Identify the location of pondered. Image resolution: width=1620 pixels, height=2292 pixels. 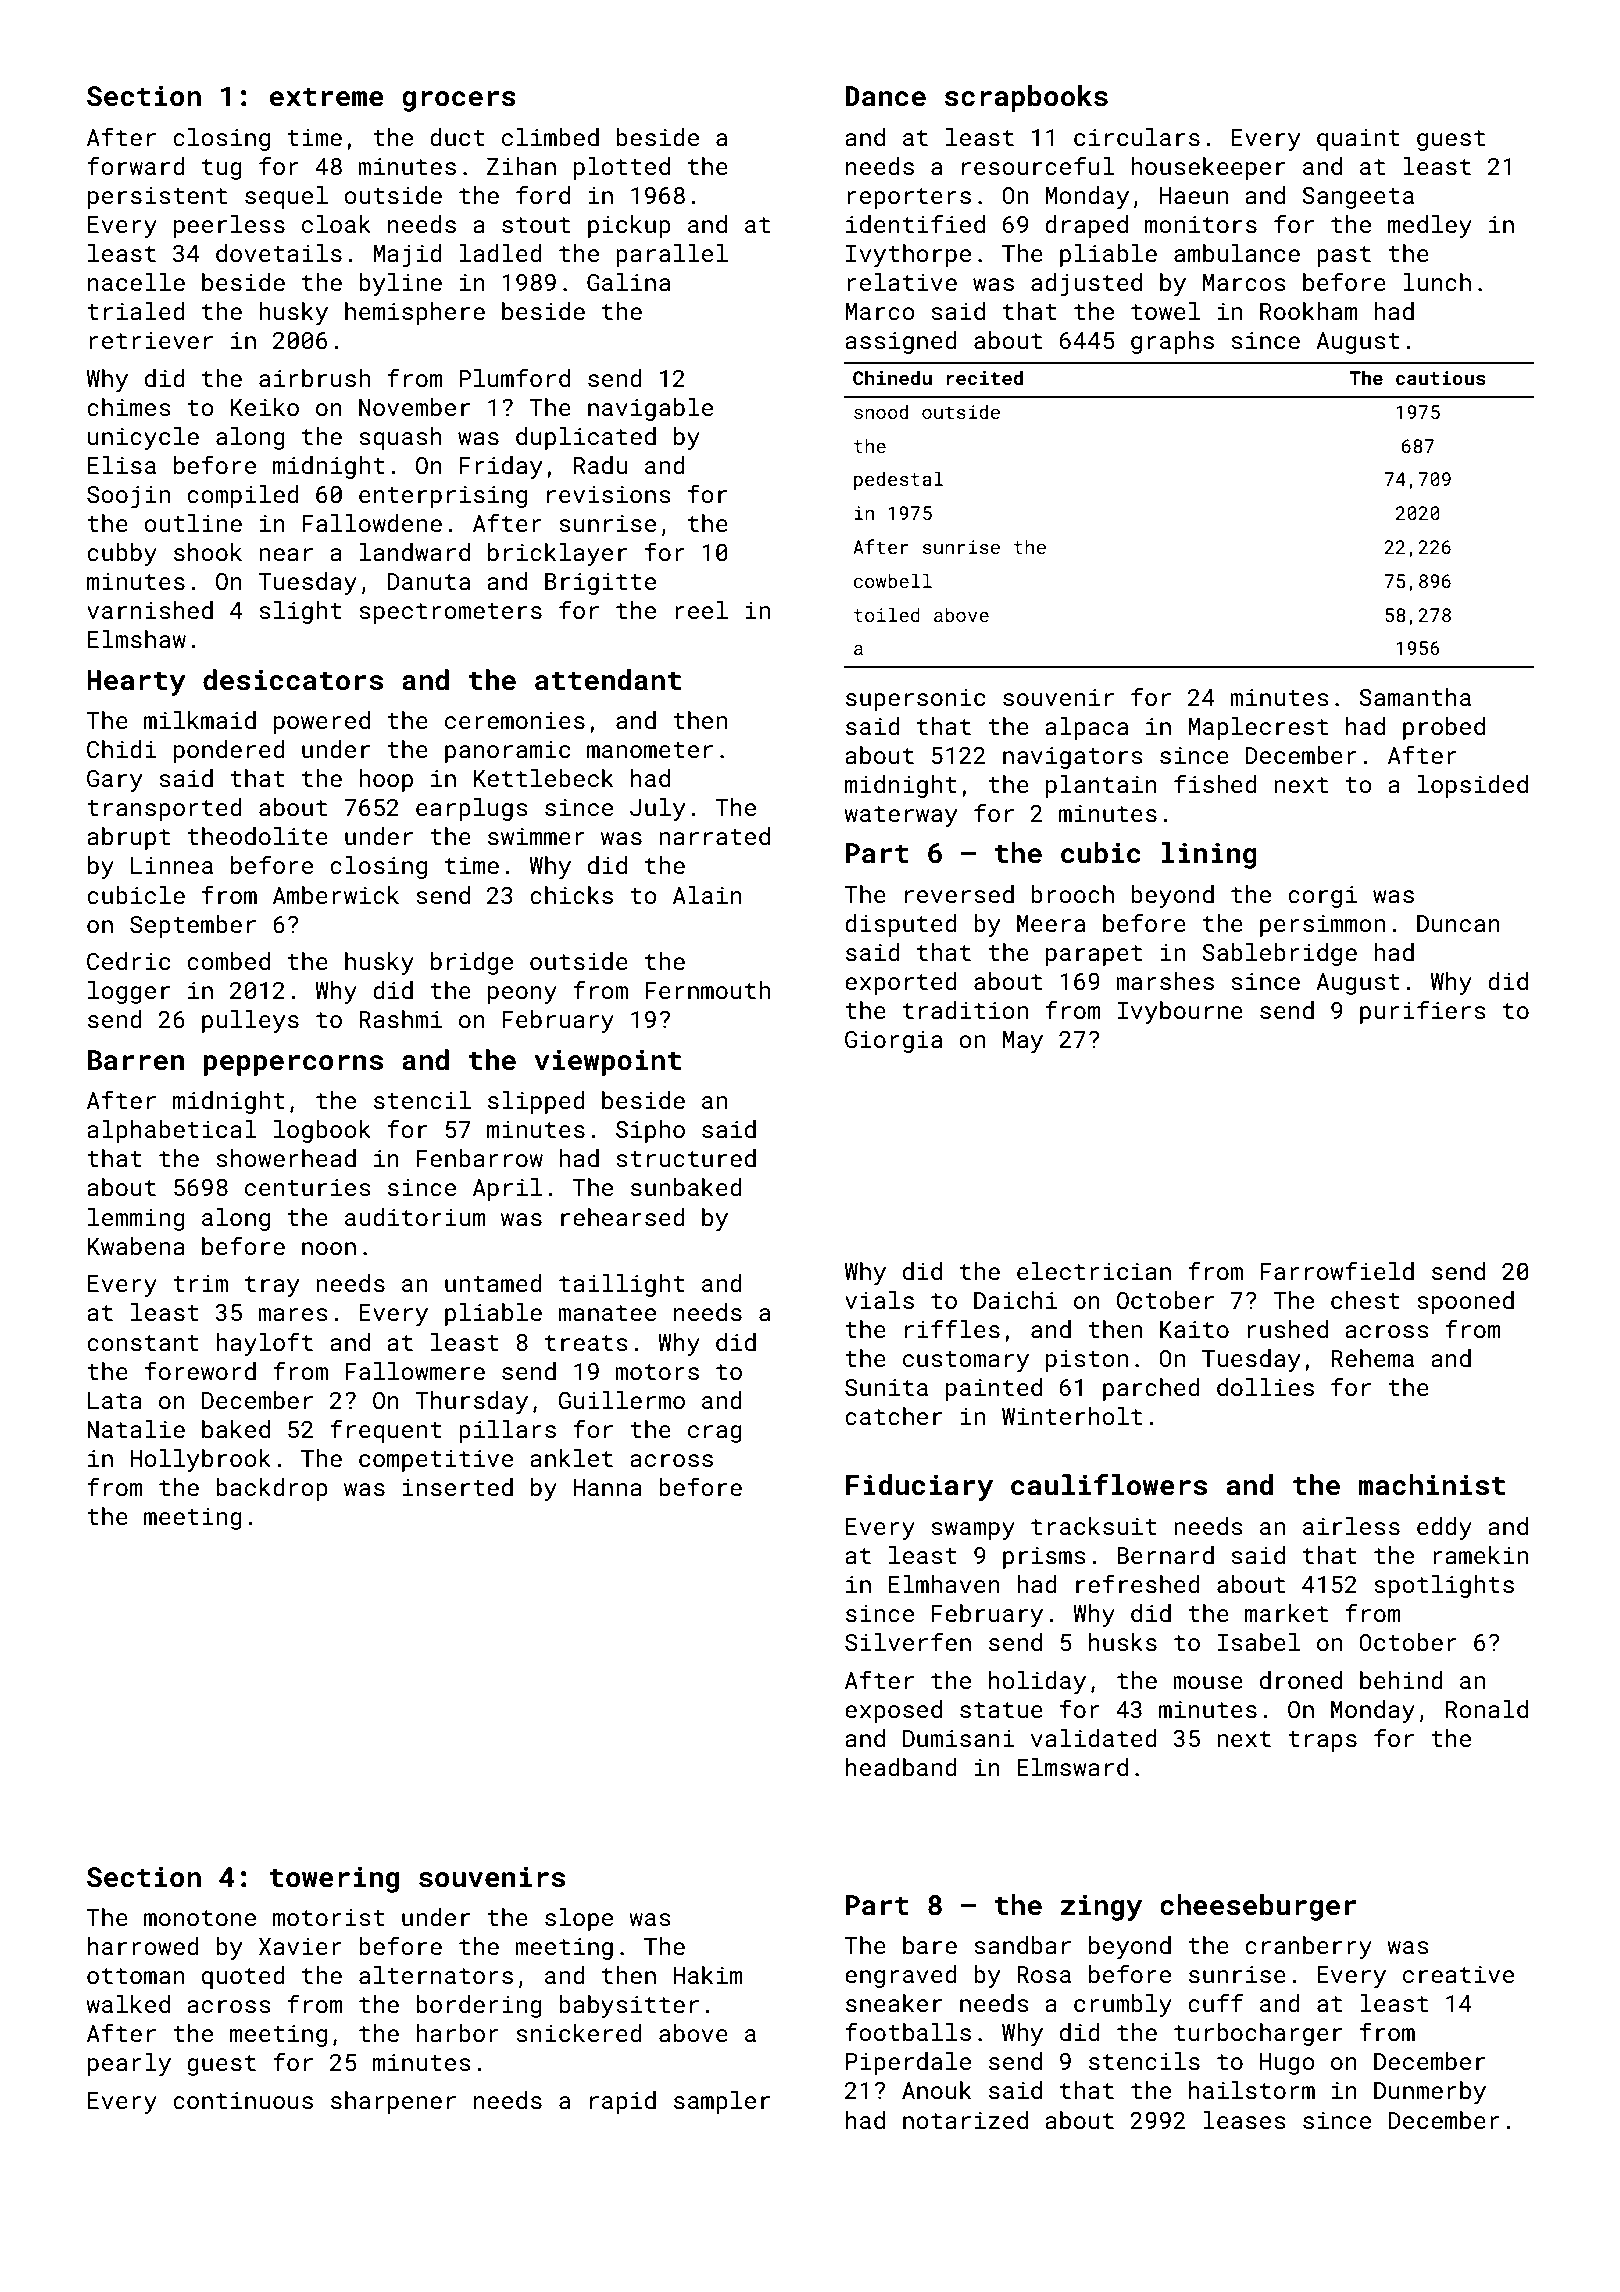
(229, 751).
